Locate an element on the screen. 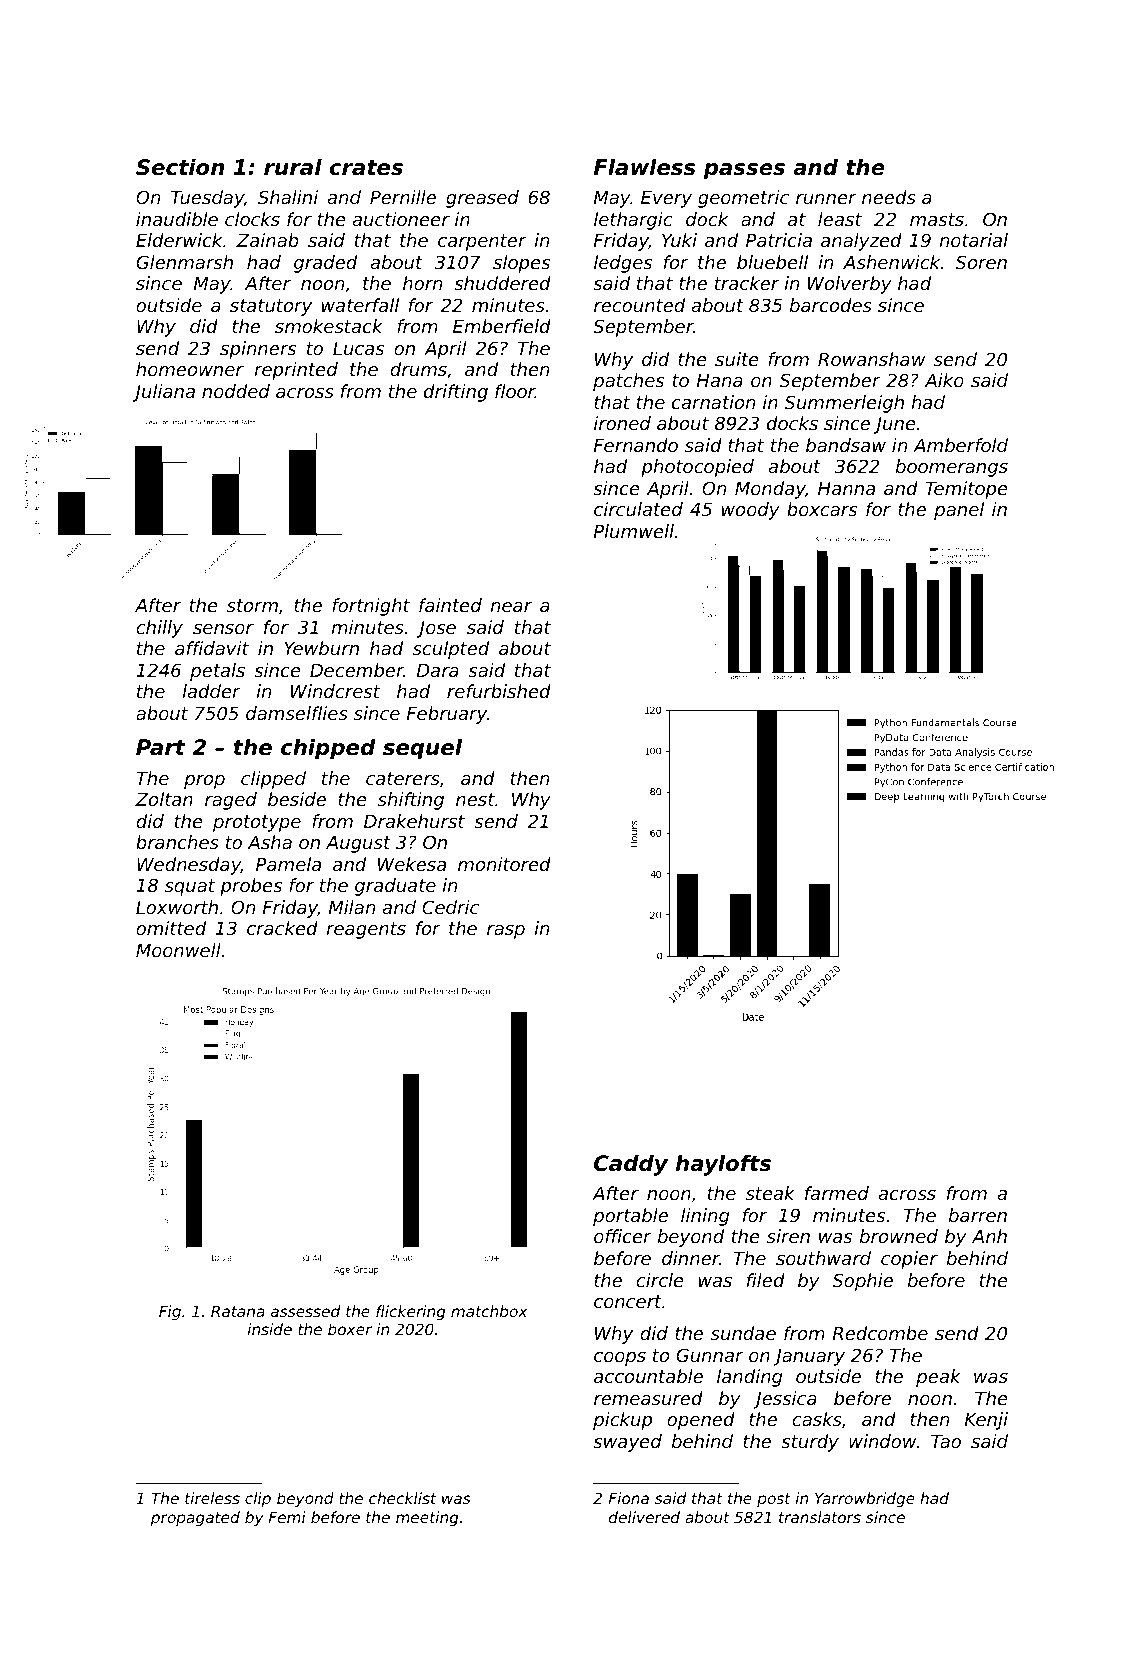 The height and width of the screenshot is (1657, 1144). Zoltan is located at coordinates (164, 799).
